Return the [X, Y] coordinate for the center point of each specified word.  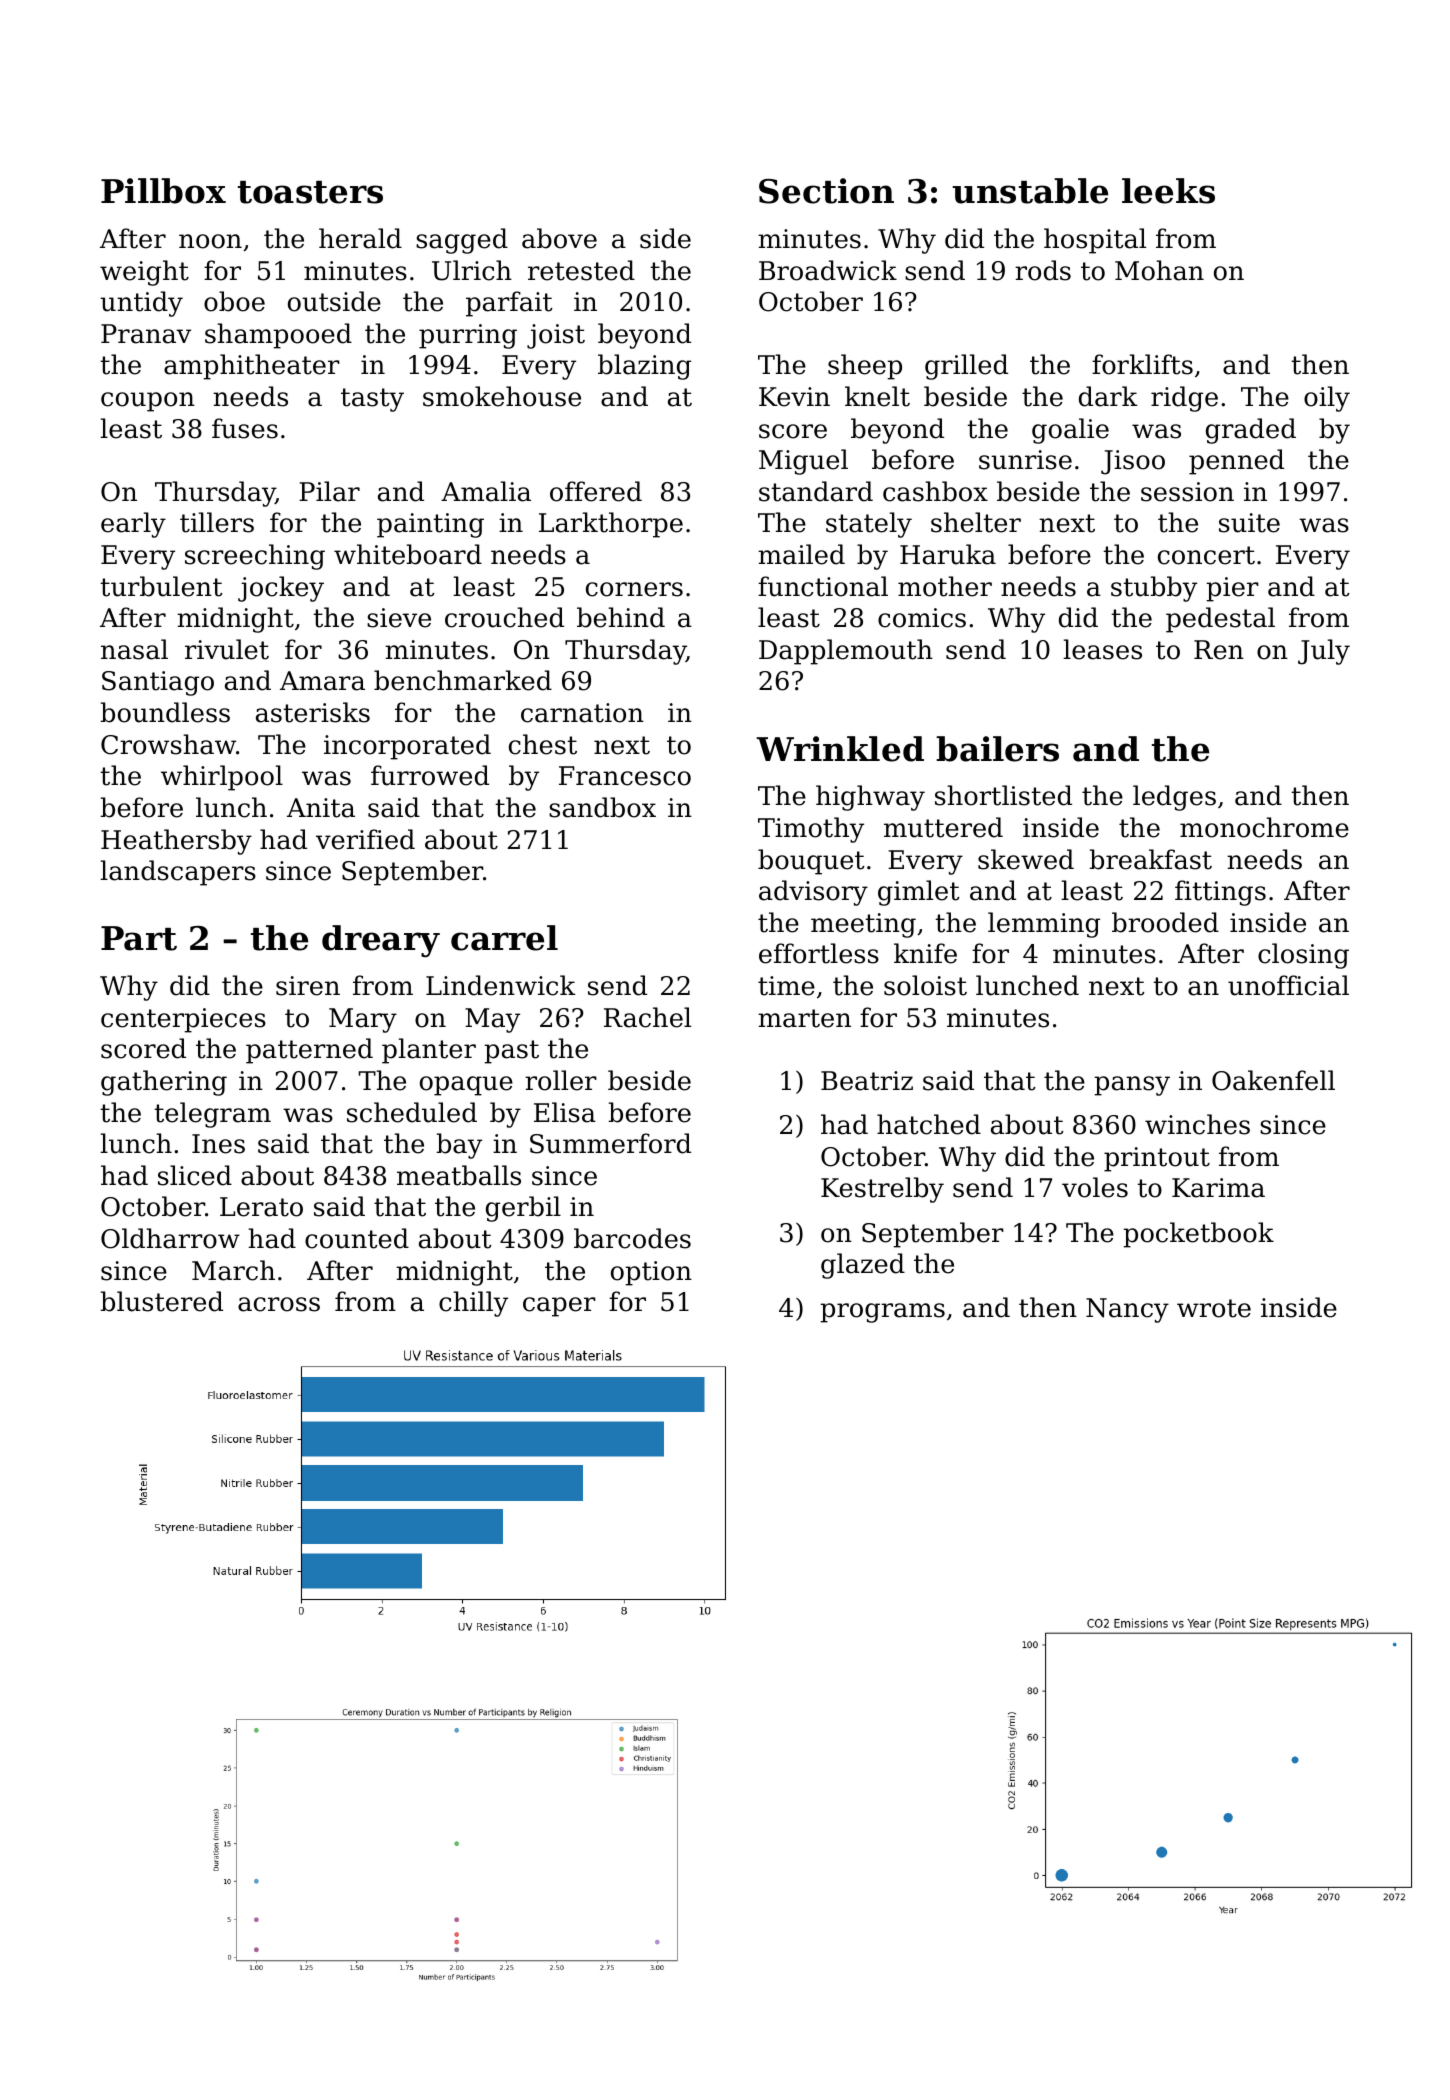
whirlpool [222, 778]
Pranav [146, 334]
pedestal [1220, 620]
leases [1102, 649]
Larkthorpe [611, 525]
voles [1095, 1187]
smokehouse [502, 396]
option [651, 1273]
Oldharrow [170, 1238]
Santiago [158, 683]
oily [1327, 399]
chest [543, 744]
